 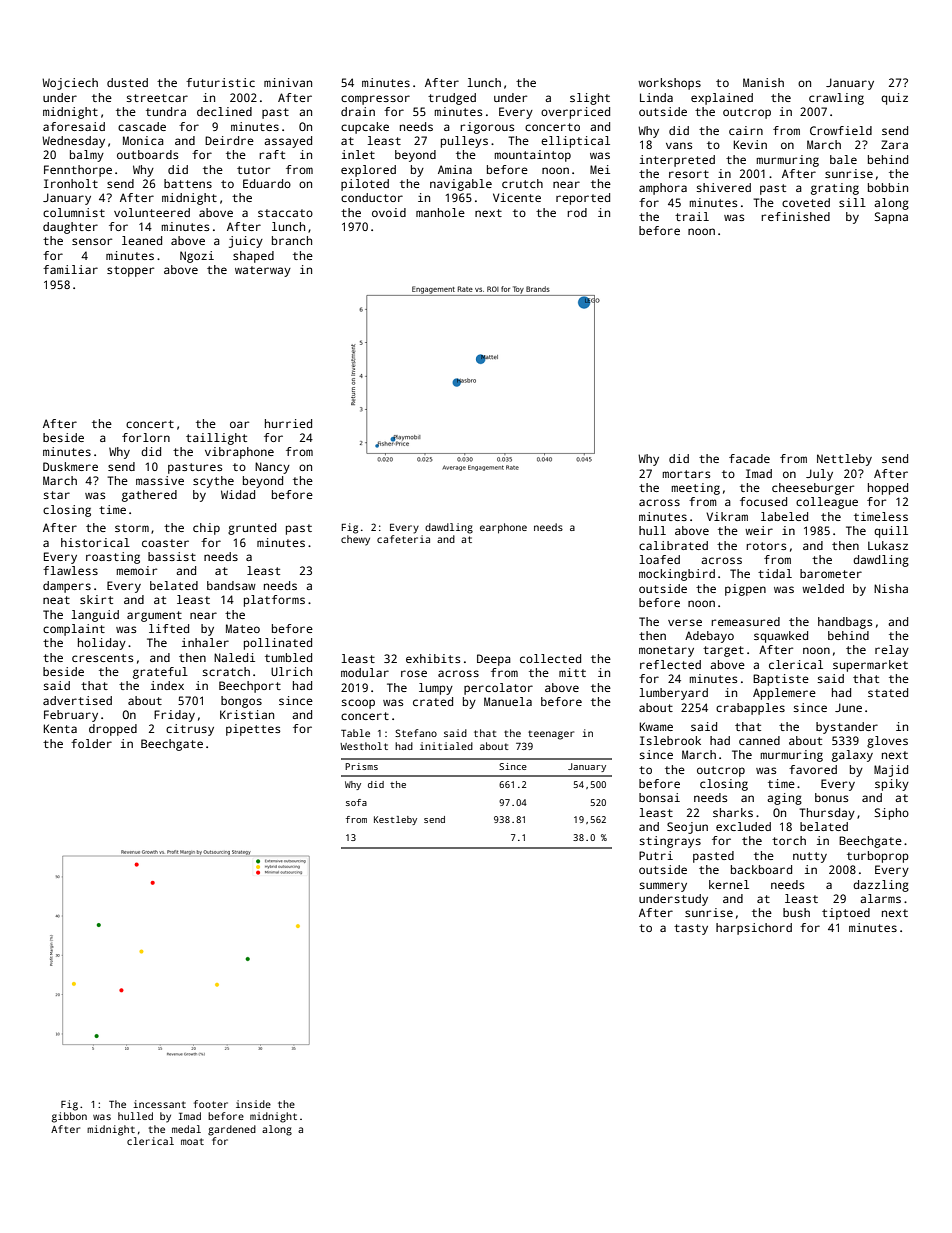 What do you see at coordinates (70, 570) in the screenshot?
I see `flawless` at bounding box center [70, 570].
